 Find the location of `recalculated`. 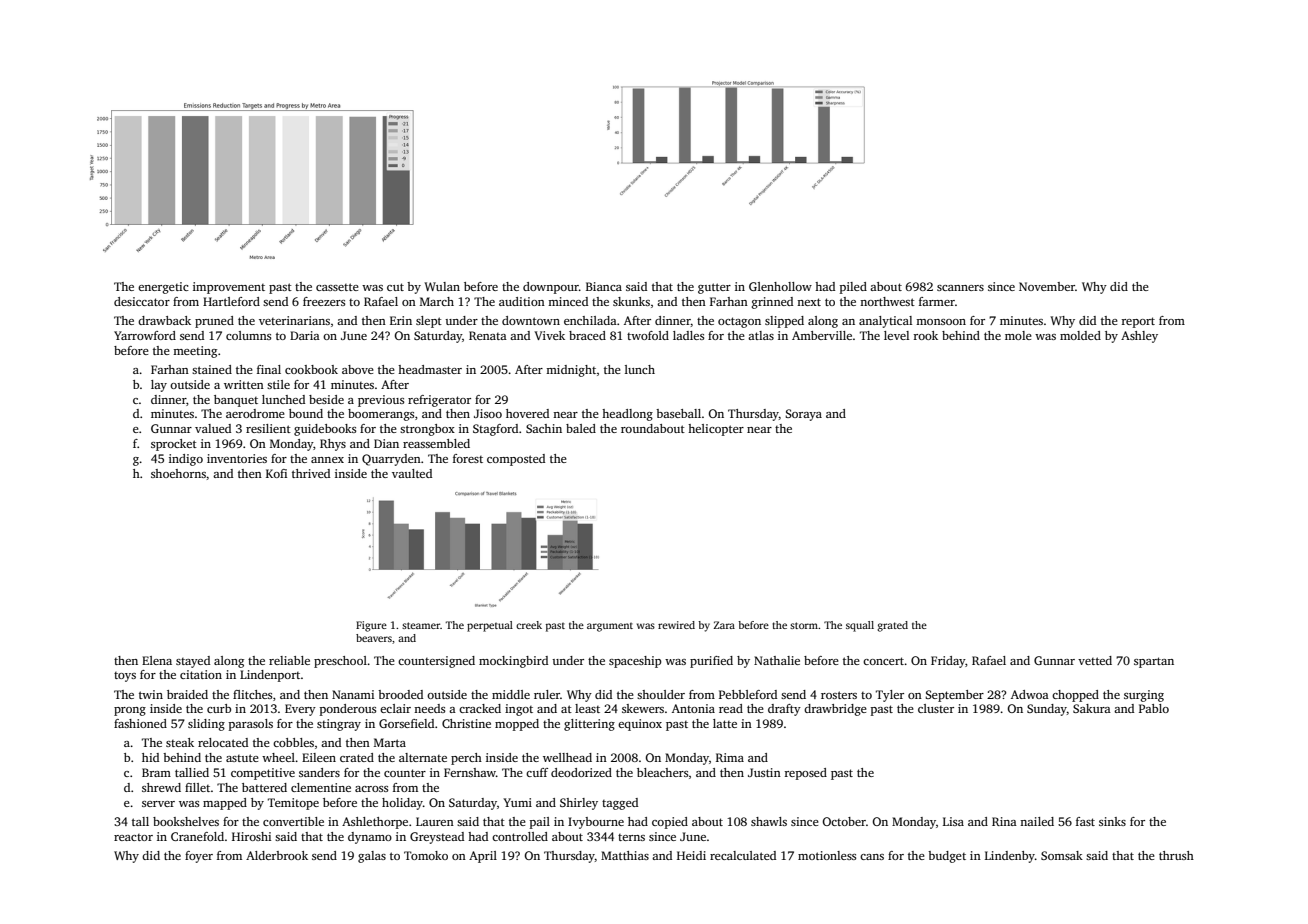

recalculated is located at coordinates (743, 855).
